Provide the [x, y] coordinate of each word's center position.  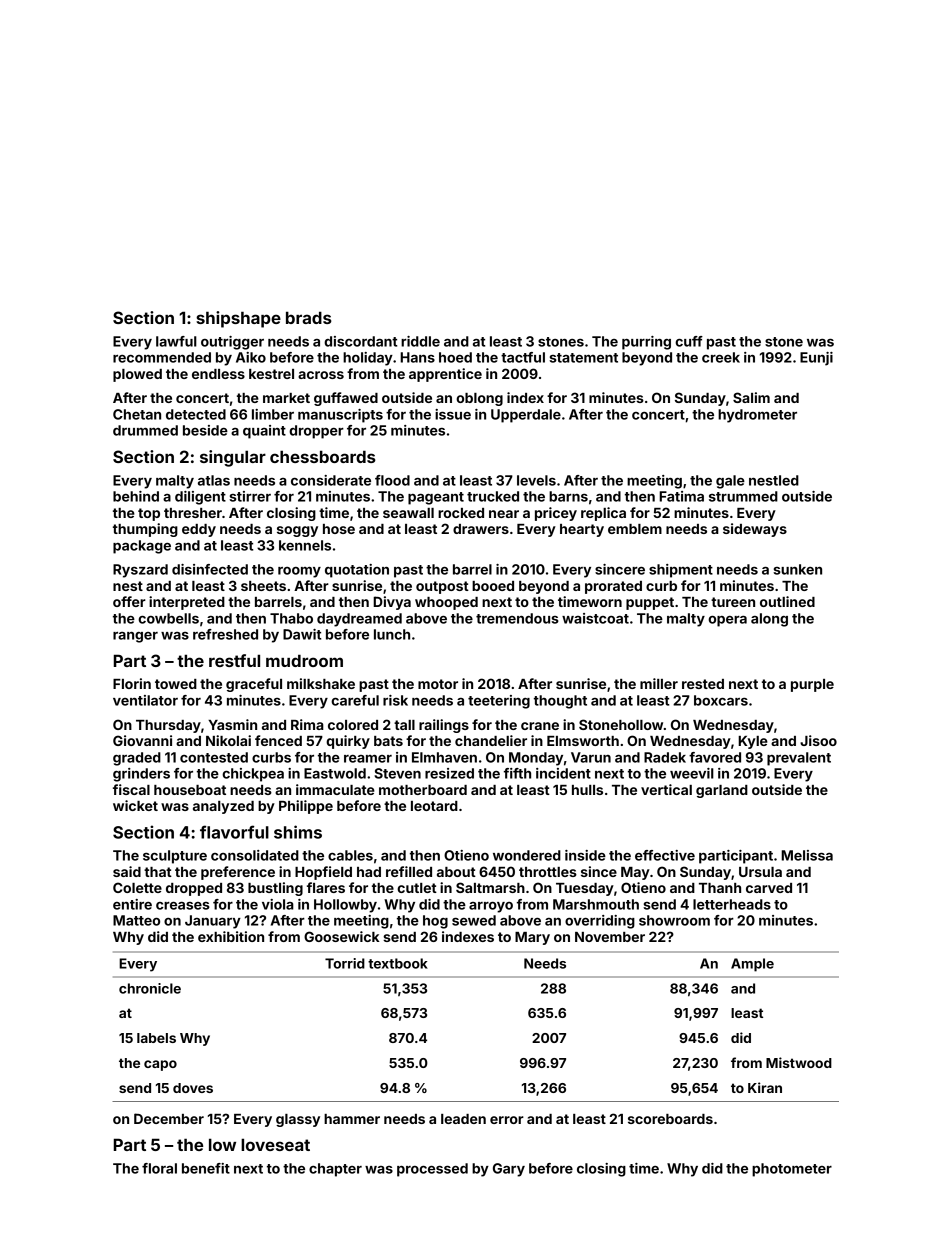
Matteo [136, 920]
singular [233, 458]
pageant [436, 498]
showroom [674, 920]
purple [812, 685]
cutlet [417, 888]
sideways [755, 530]
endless [218, 374]
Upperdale [526, 416]
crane [540, 726]
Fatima [681, 496]
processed [432, 1170]
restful [234, 660]
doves [193, 1088]
